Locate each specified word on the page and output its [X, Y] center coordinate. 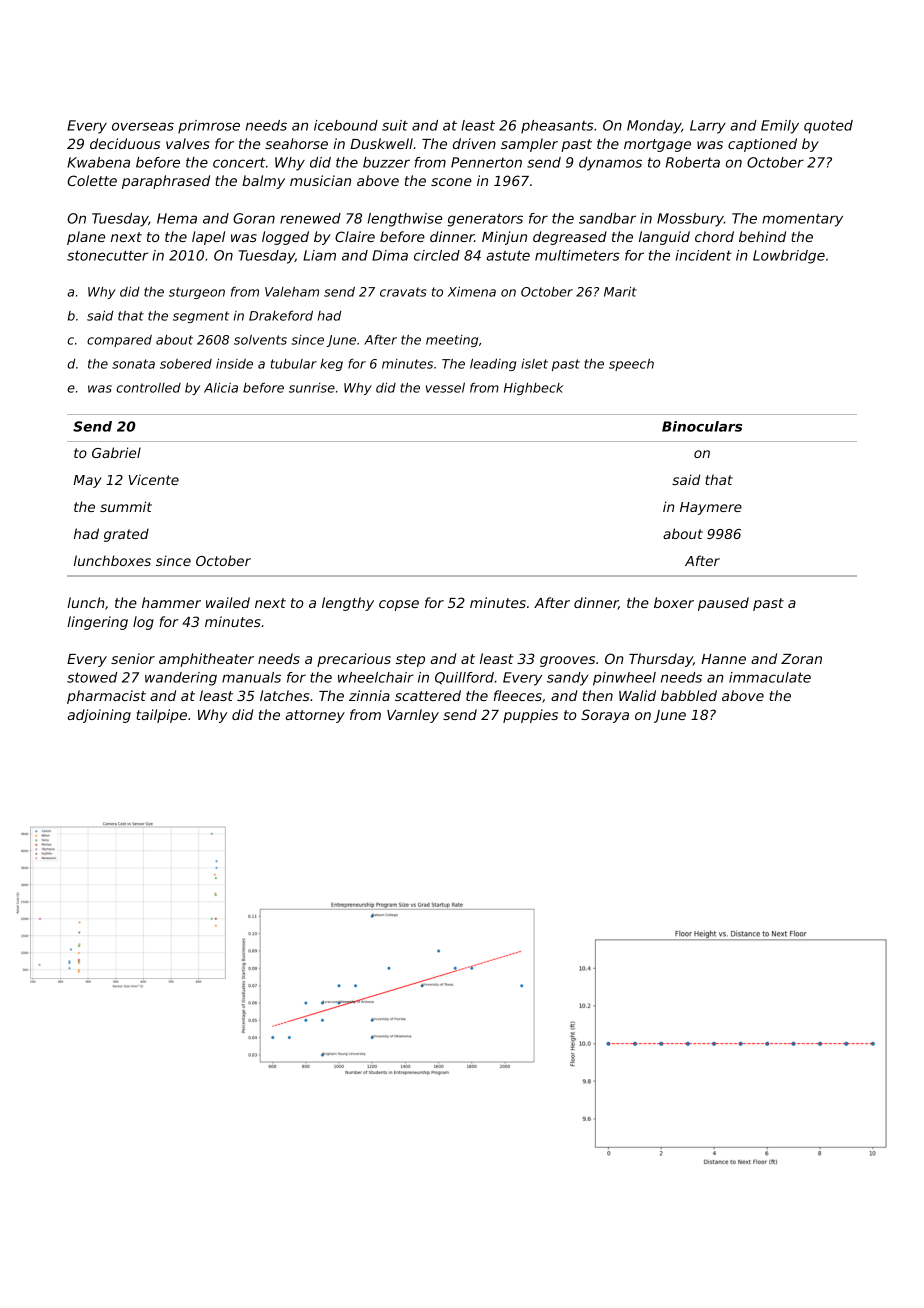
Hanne [723, 659]
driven [474, 143]
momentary [802, 220]
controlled [149, 388]
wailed [228, 602]
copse [399, 605]
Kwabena [98, 162]
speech [631, 364]
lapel [208, 238]
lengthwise [405, 220]
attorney [315, 716]
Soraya [605, 716]
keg [331, 365]
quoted [828, 127]
